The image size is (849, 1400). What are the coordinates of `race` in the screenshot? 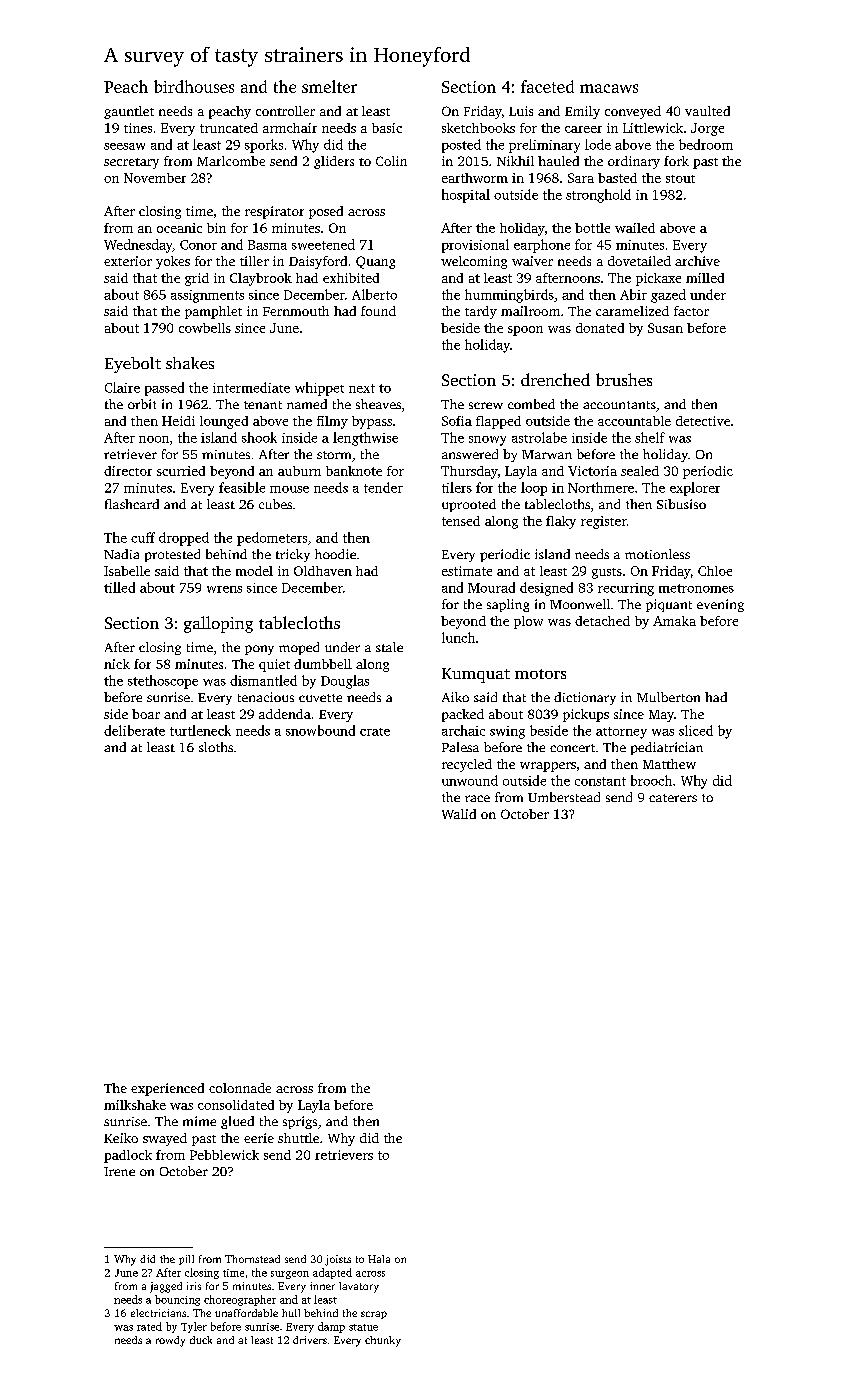 It's located at (477, 798).
